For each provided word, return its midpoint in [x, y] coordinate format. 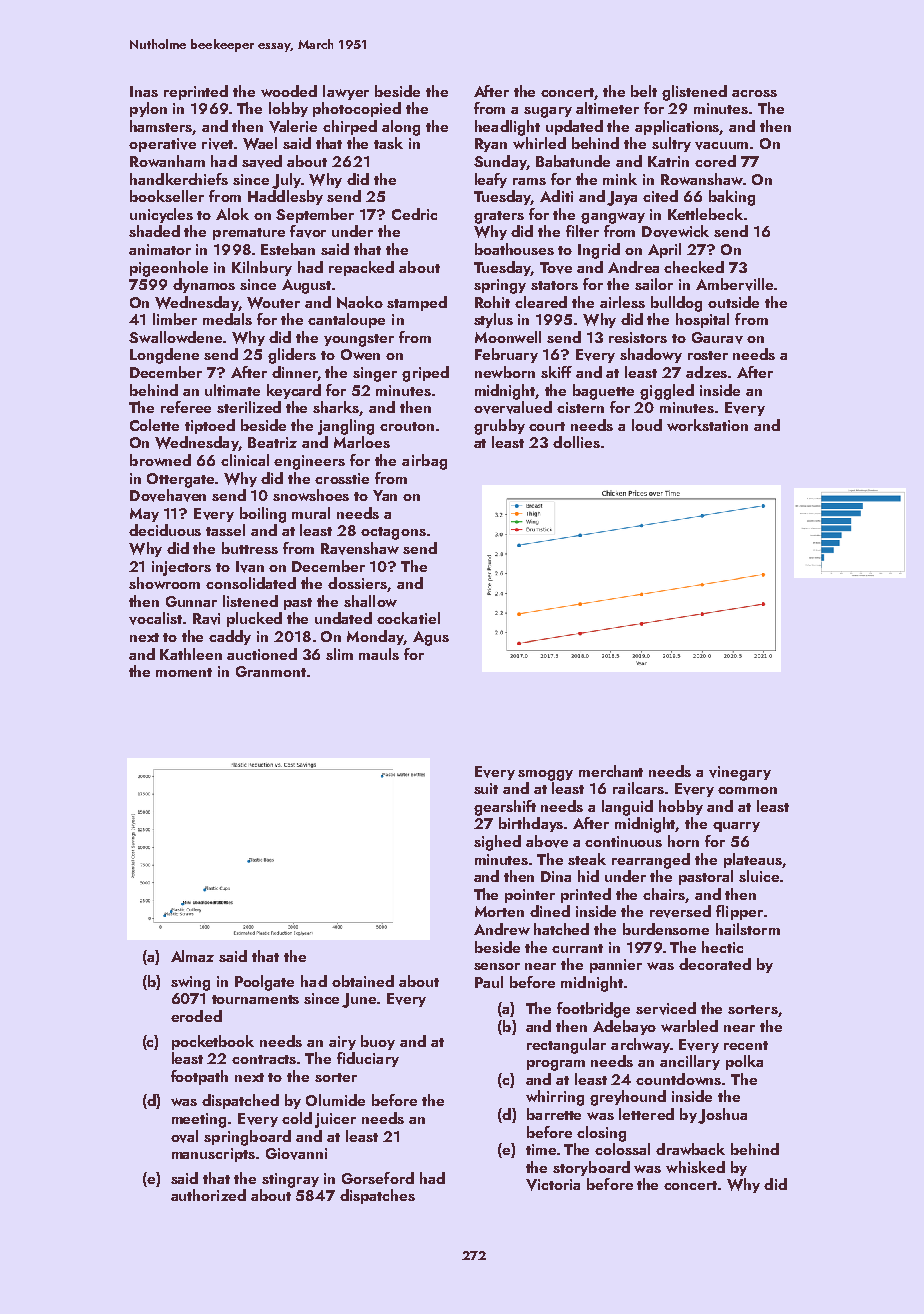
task [388, 143]
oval [184, 1136]
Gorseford [378, 1178]
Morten [499, 911]
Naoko [360, 302]
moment [184, 672]
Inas [144, 91]
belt [644, 91]
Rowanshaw [702, 179]
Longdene [164, 356]
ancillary [690, 1062]
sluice [759, 876]
